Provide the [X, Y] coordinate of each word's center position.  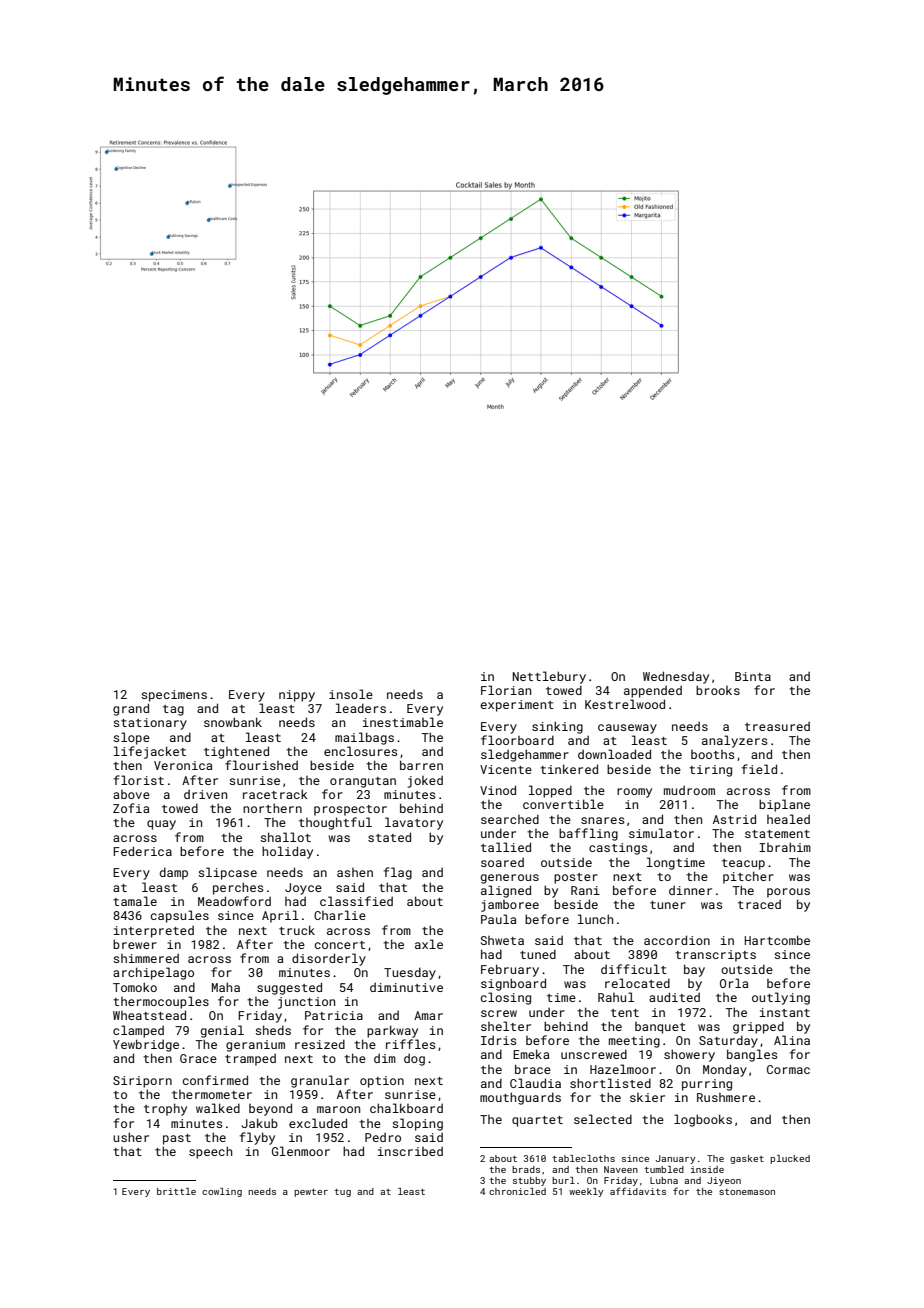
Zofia [131, 808]
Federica [142, 851]
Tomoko [135, 987]
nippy [297, 696]
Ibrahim [785, 847]
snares [602, 820]
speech [210, 1152]
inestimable [403, 722]
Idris [498, 1040]
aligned [506, 891]
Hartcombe [777, 940]
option [382, 1082]
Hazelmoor [623, 1069]
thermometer [212, 1094]
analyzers [734, 741]
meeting [634, 1042]
